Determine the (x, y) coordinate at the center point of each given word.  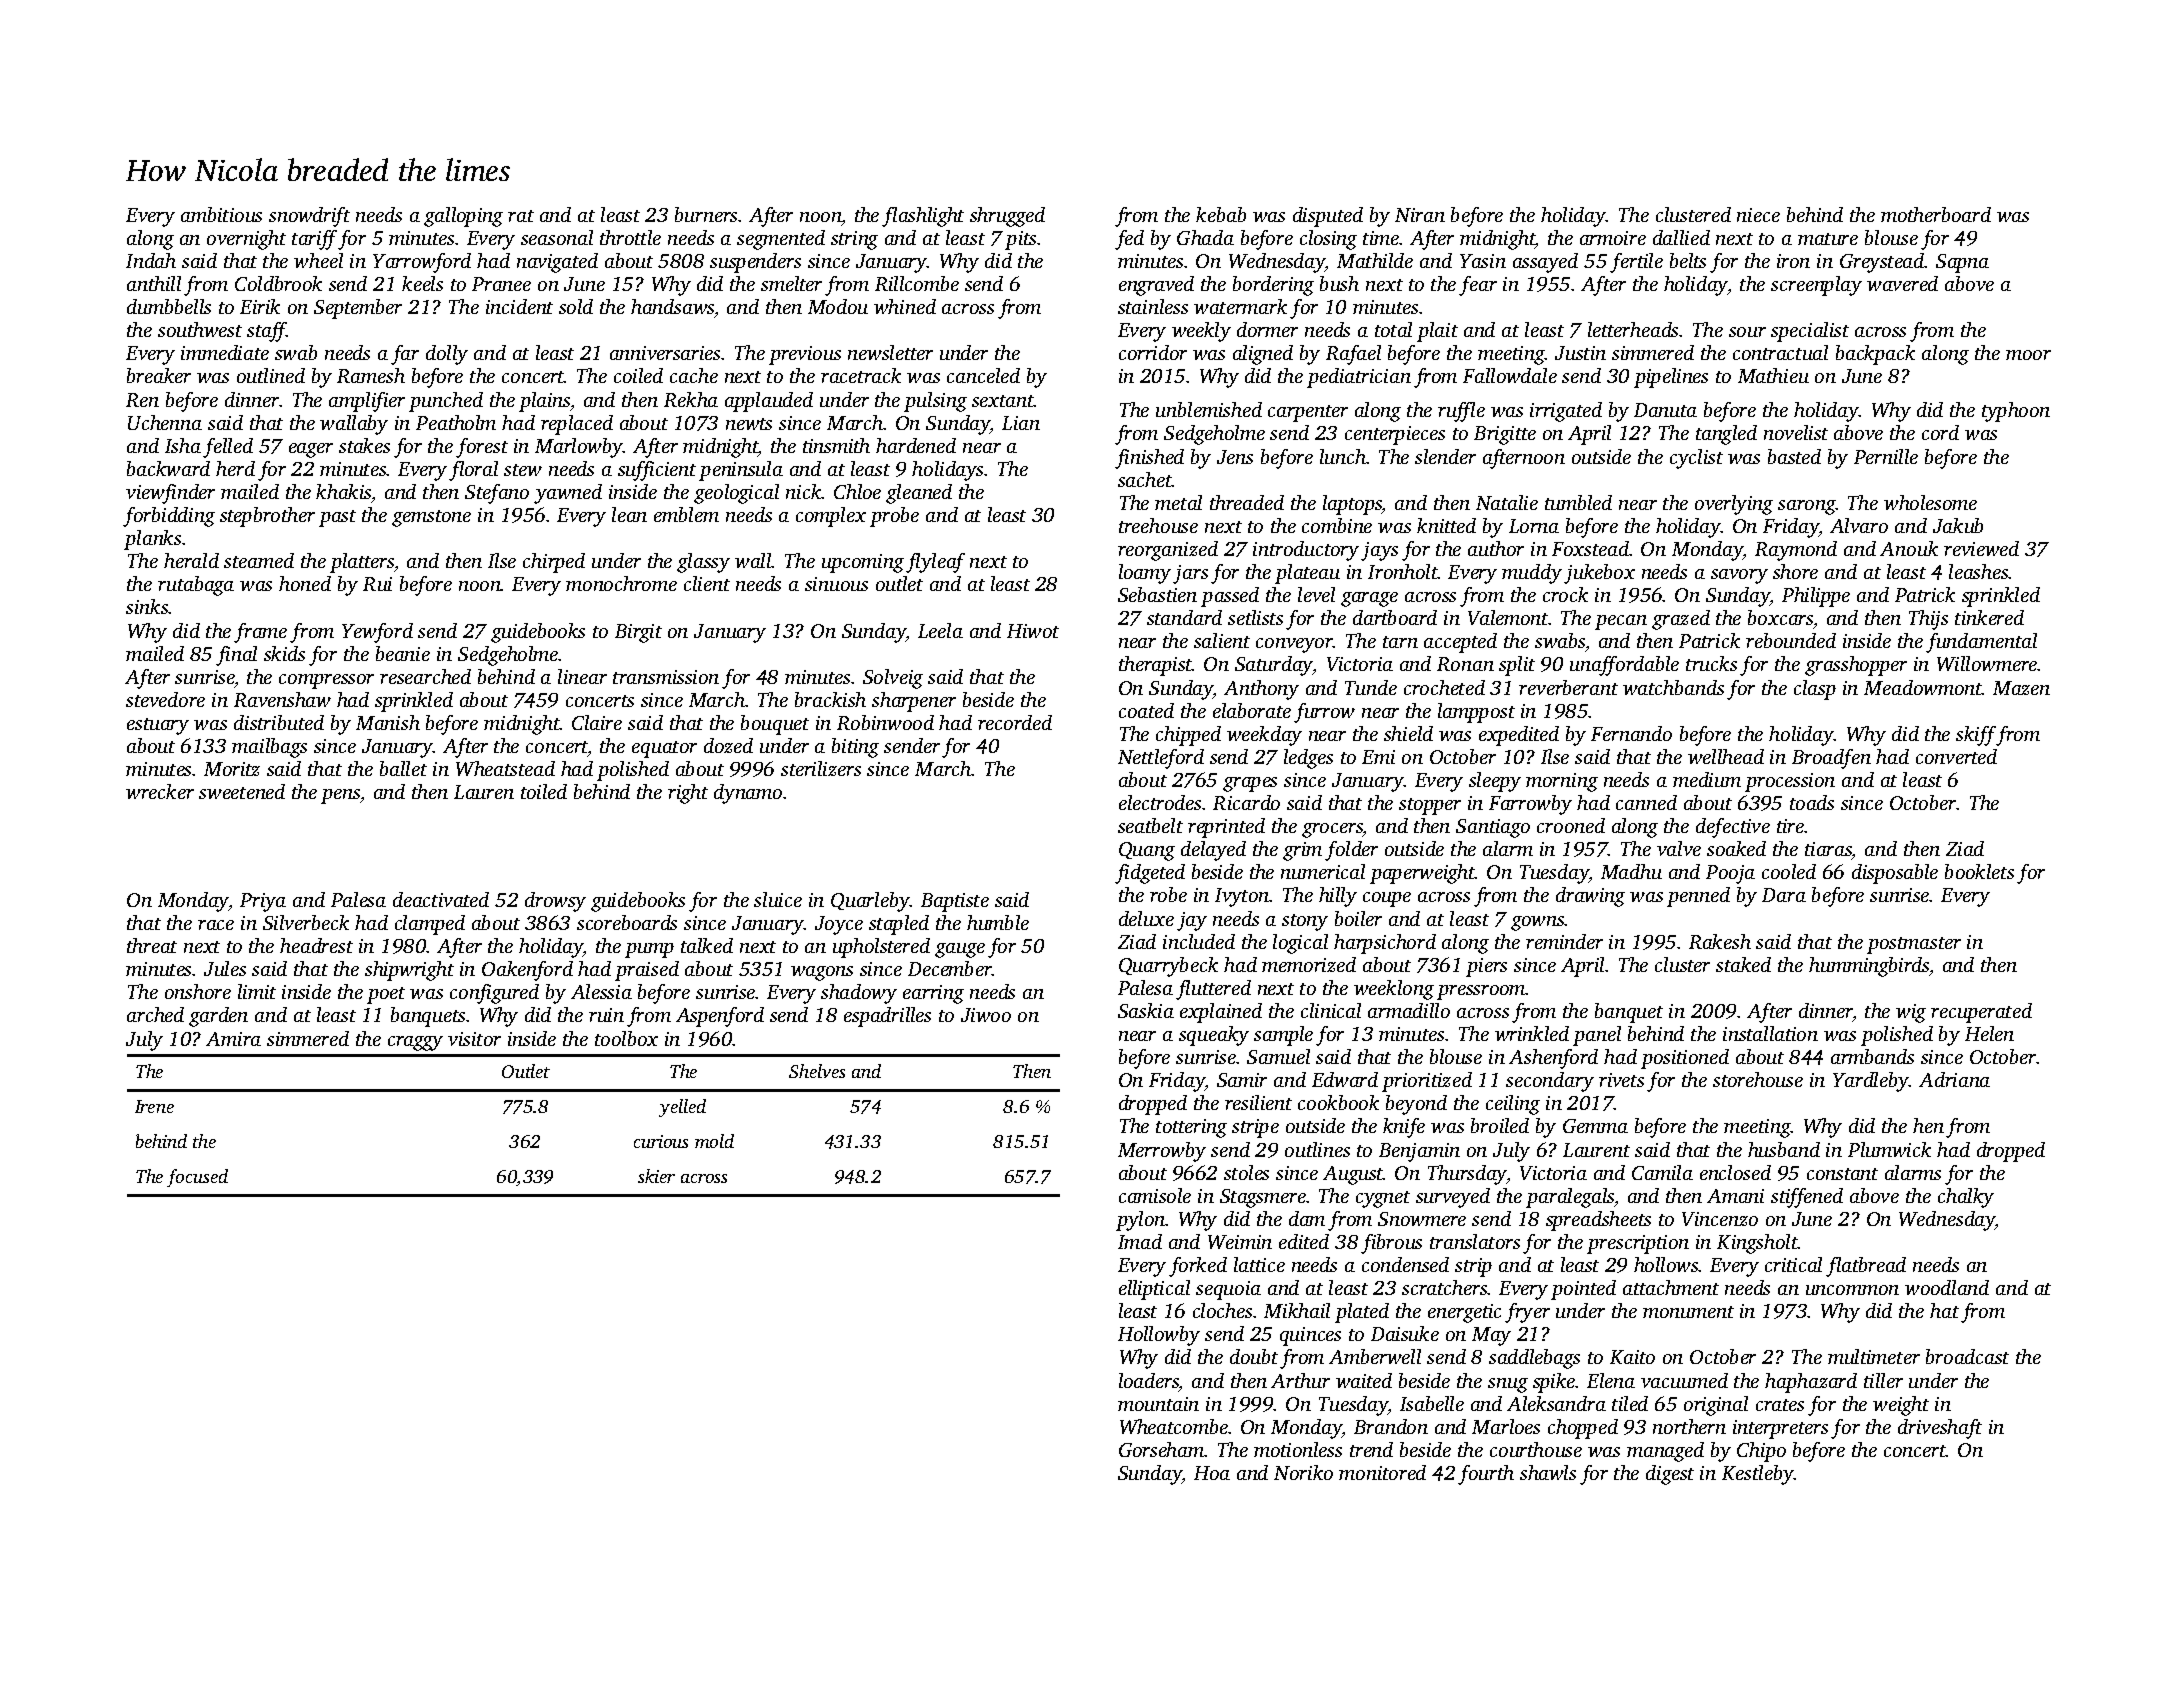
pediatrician (1359, 378)
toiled (544, 791)
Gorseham (1162, 1449)
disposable (1895, 874)
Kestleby (1758, 1475)
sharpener (914, 702)
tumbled (1578, 502)
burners (706, 214)
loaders (1149, 1380)
